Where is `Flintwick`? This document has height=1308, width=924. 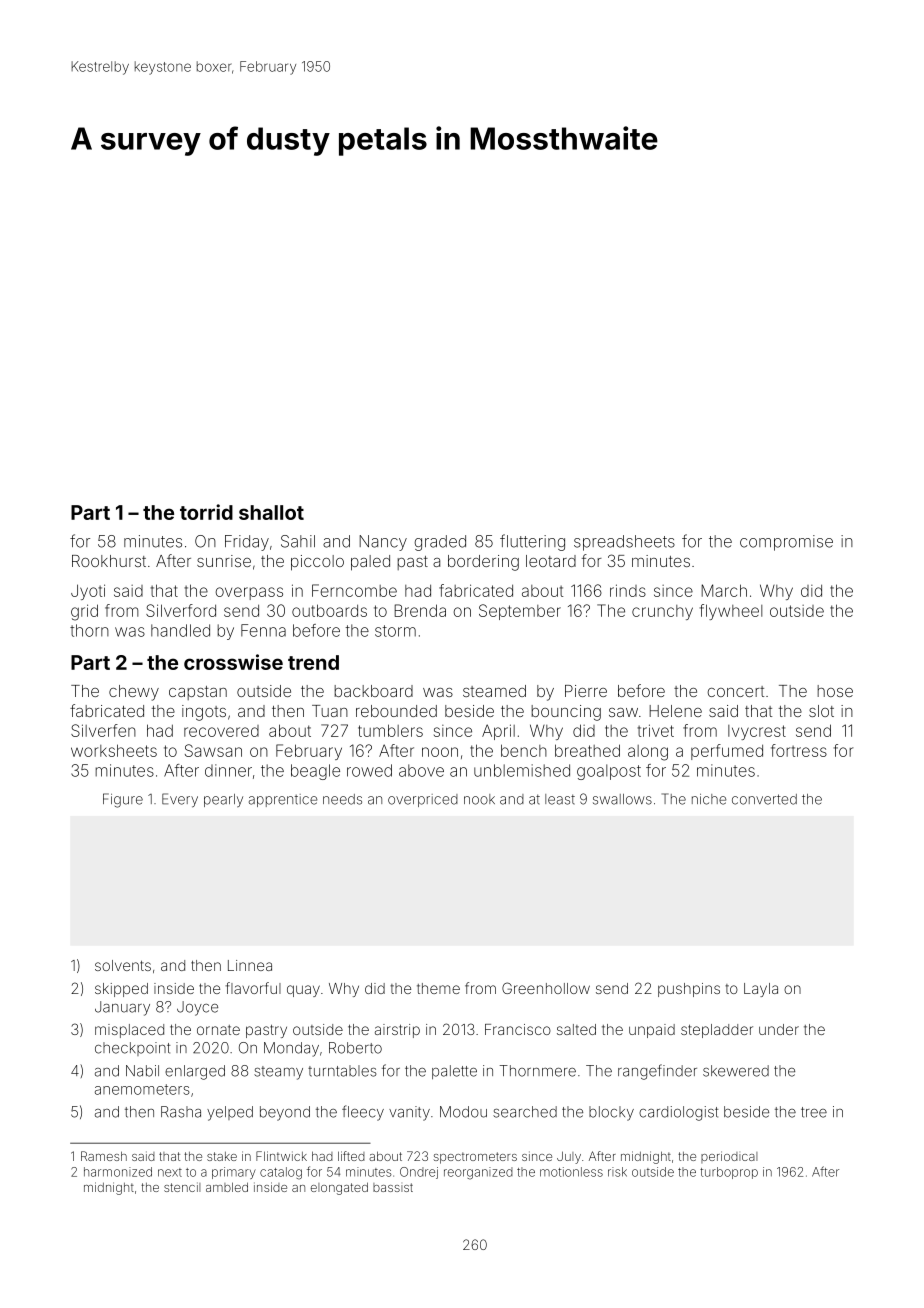 Flintwick is located at coordinates (281, 1156).
